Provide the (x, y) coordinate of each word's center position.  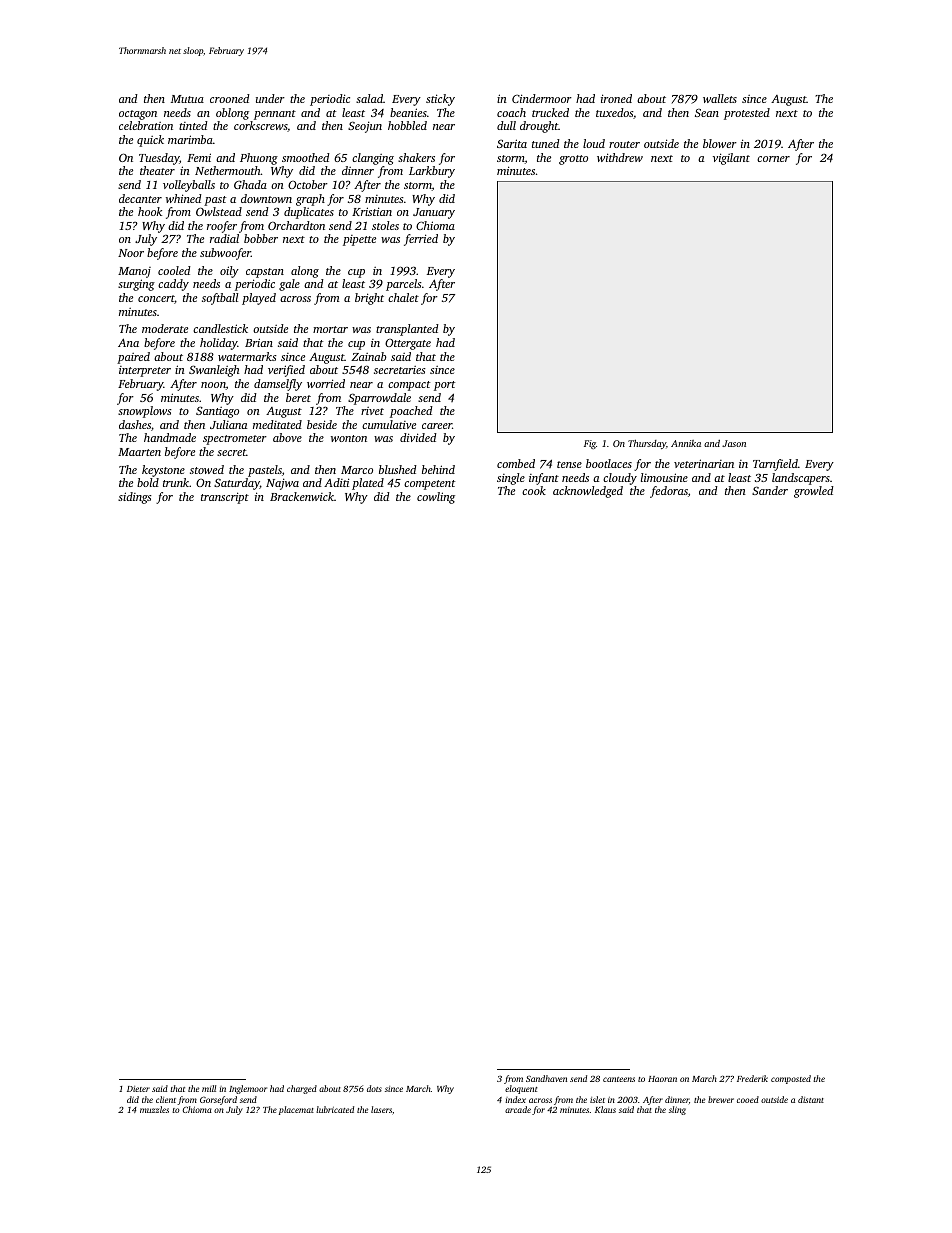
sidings (135, 498)
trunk (176, 482)
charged (302, 1089)
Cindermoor (542, 98)
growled (814, 492)
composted (791, 1079)
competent (429, 485)
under (270, 98)
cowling (436, 498)
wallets (720, 98)
